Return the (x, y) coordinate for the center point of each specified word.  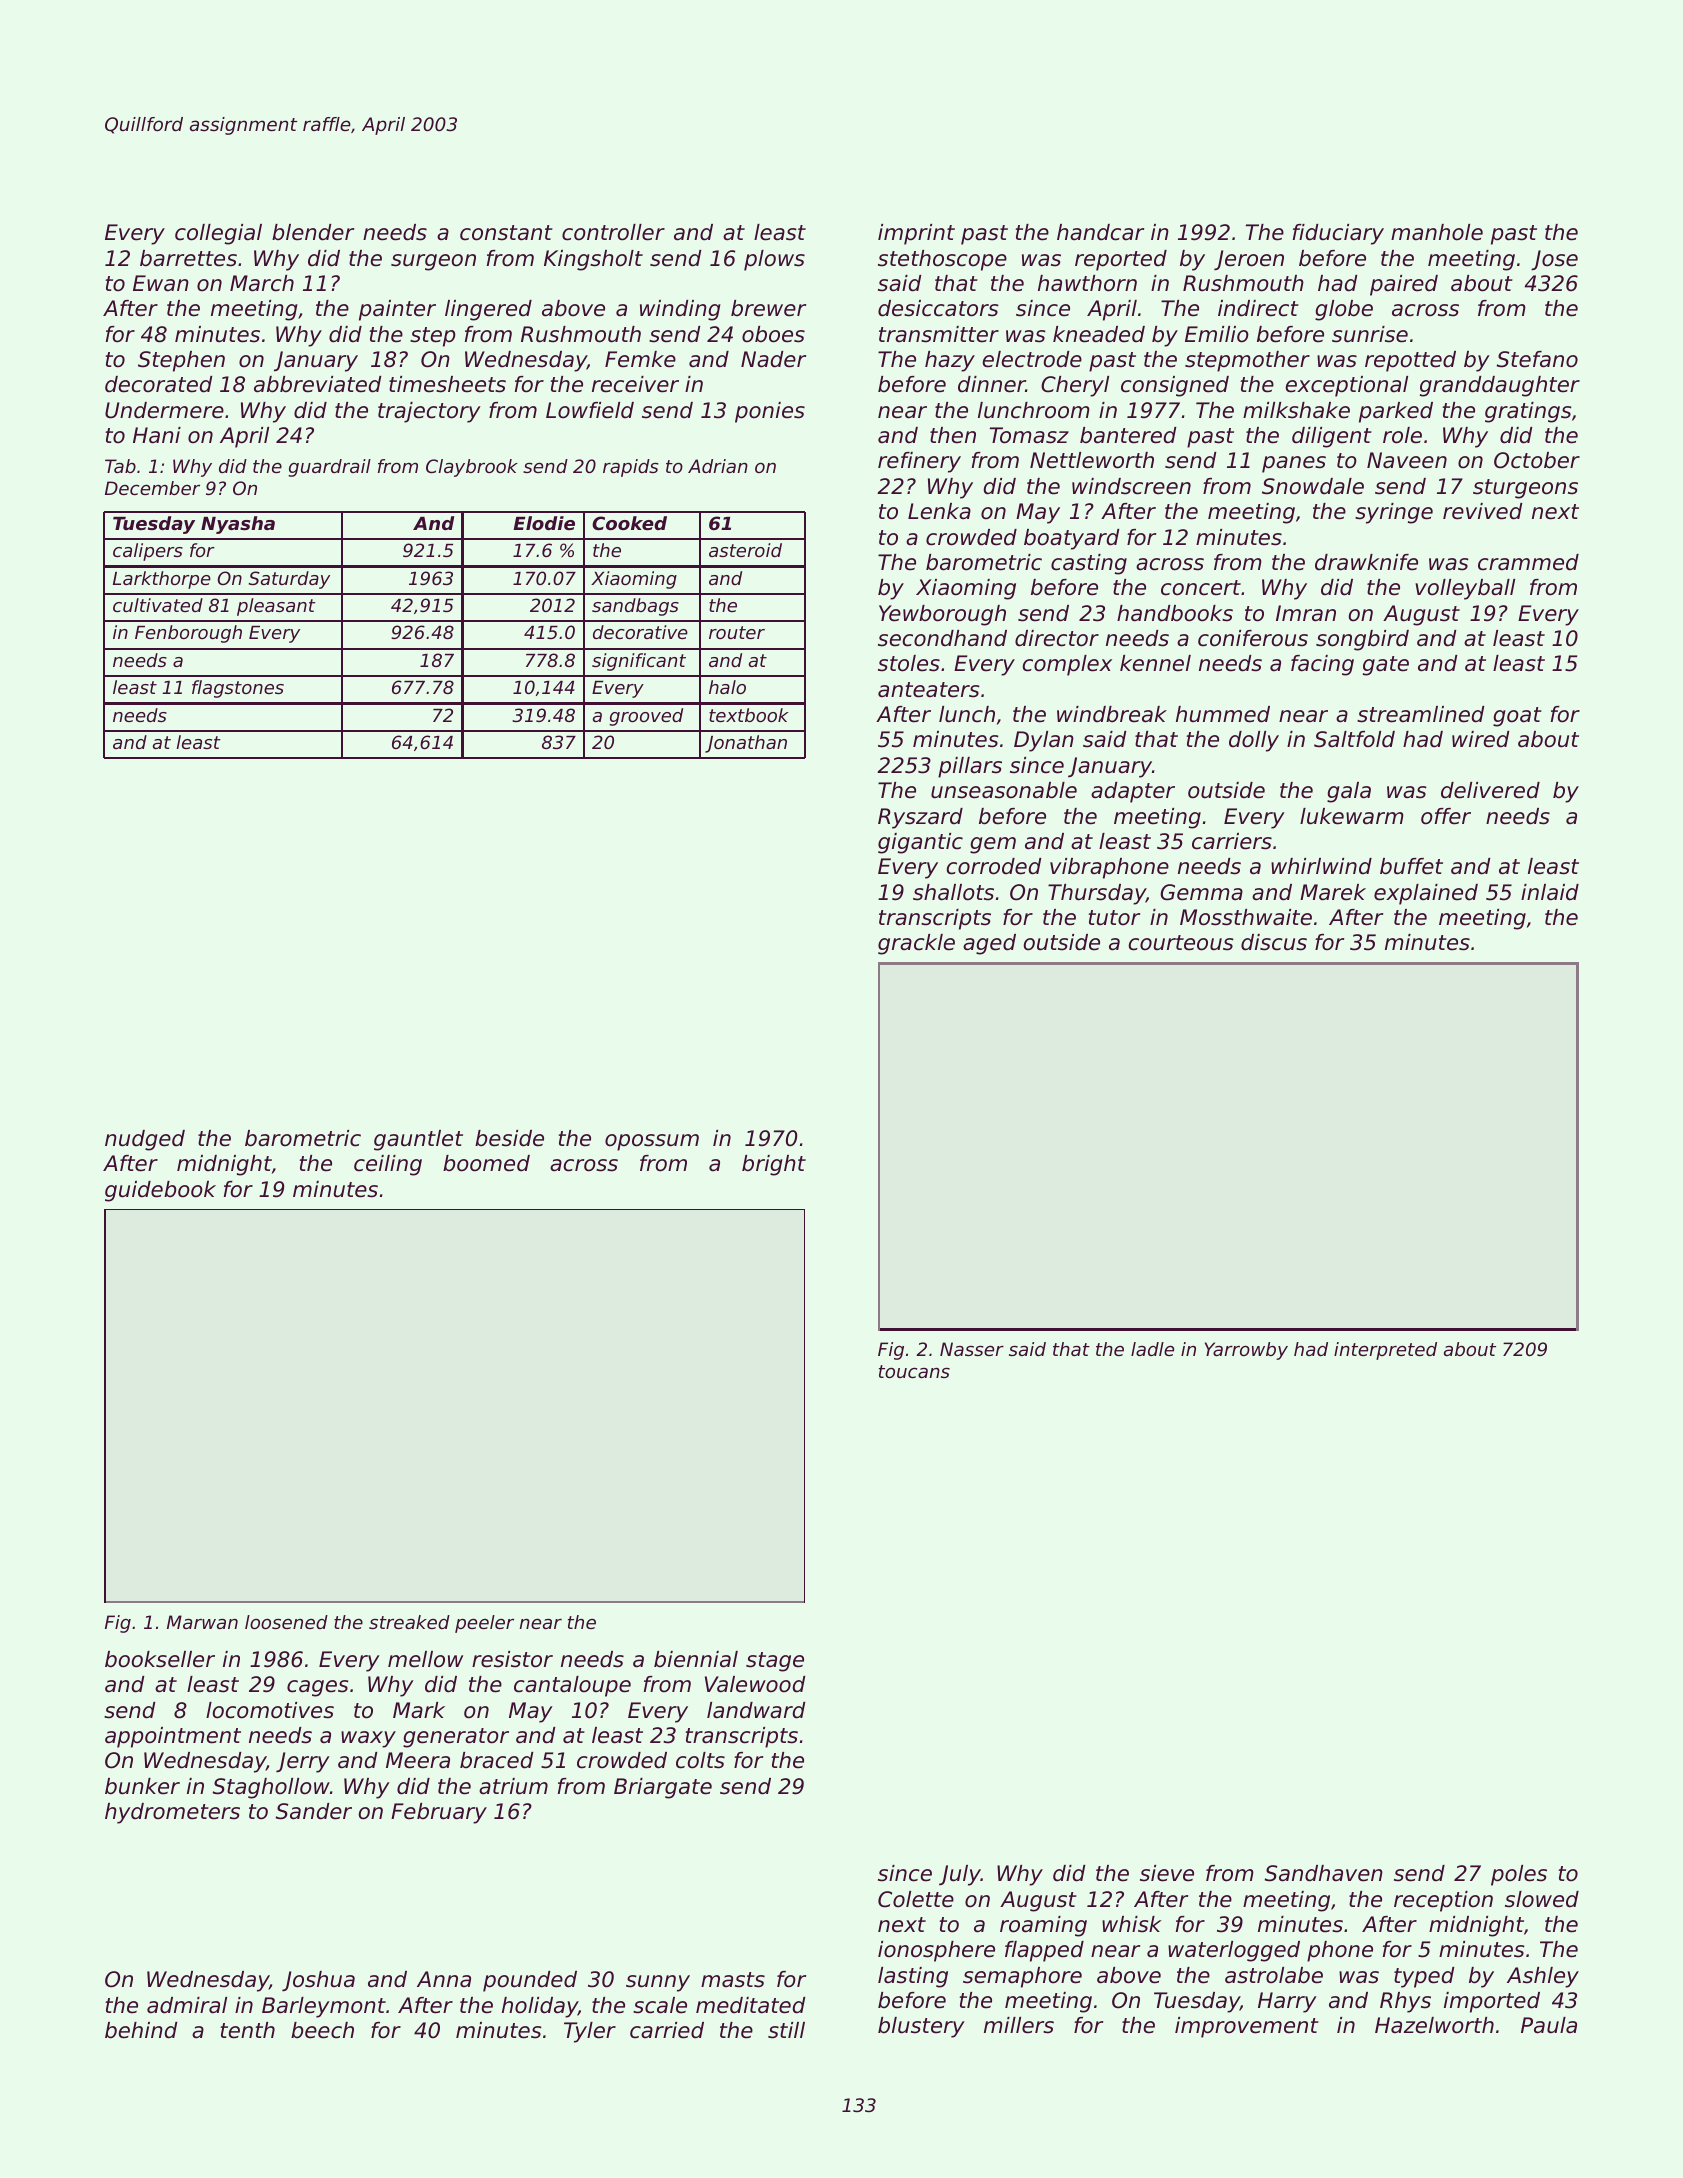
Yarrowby (1246, 1351)
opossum (652, 1142)
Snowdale (1313, 486)
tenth (247, 2030)
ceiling (388, 1165)
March (262, 283)
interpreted (1385, 1351)
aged (989, 944)
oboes (773, 334)
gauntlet (418, 1140)
